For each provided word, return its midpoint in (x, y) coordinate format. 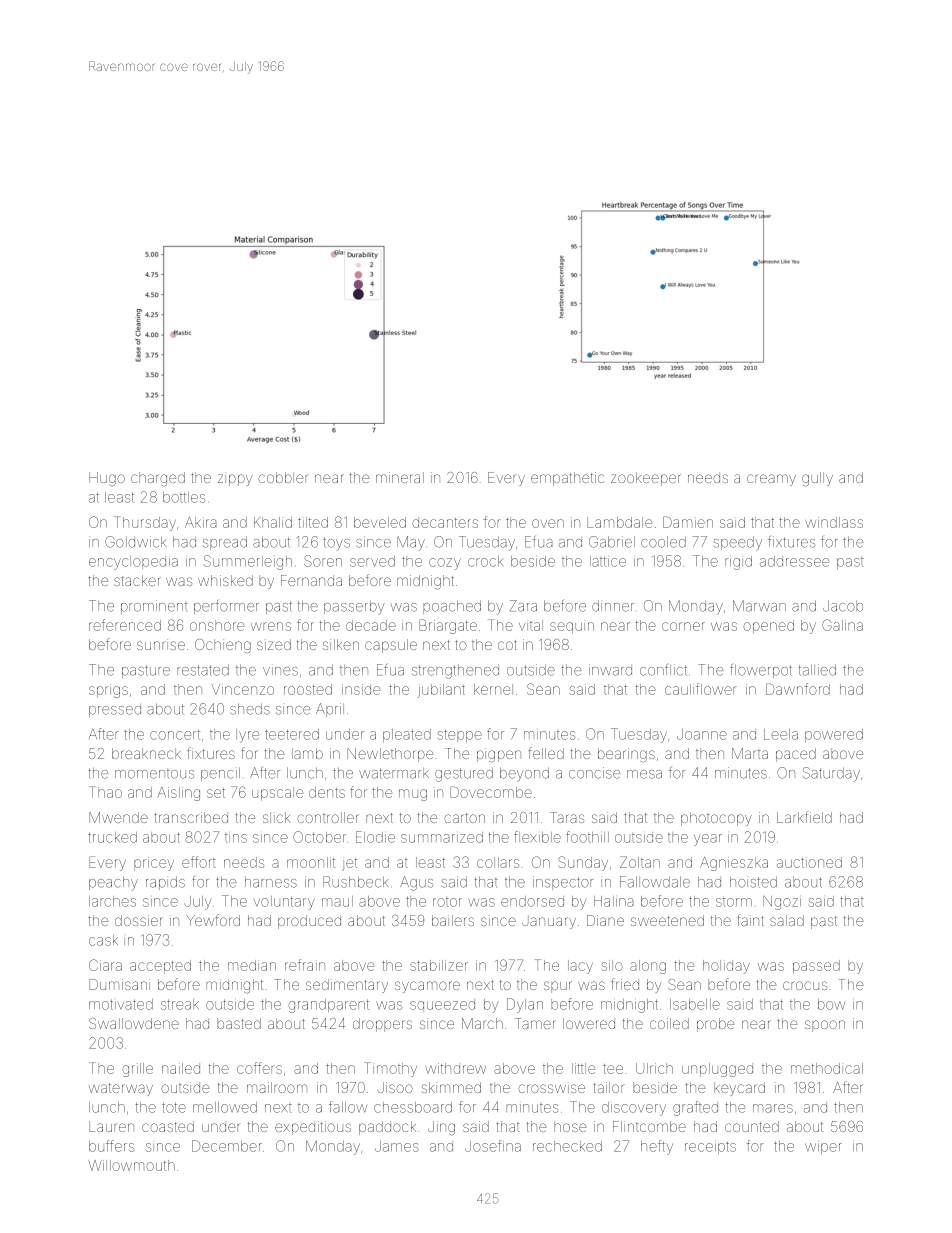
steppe (460, 735)
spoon (825, 1026)
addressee (794, 561)
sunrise (161, 644)
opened (768, 627)
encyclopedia (133, 563)
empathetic (567, 479)
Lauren (111, 1126)
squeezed (442, 1005)
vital (531, 625)
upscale (277, 794)
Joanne (702, 734)
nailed (181, 1068)
